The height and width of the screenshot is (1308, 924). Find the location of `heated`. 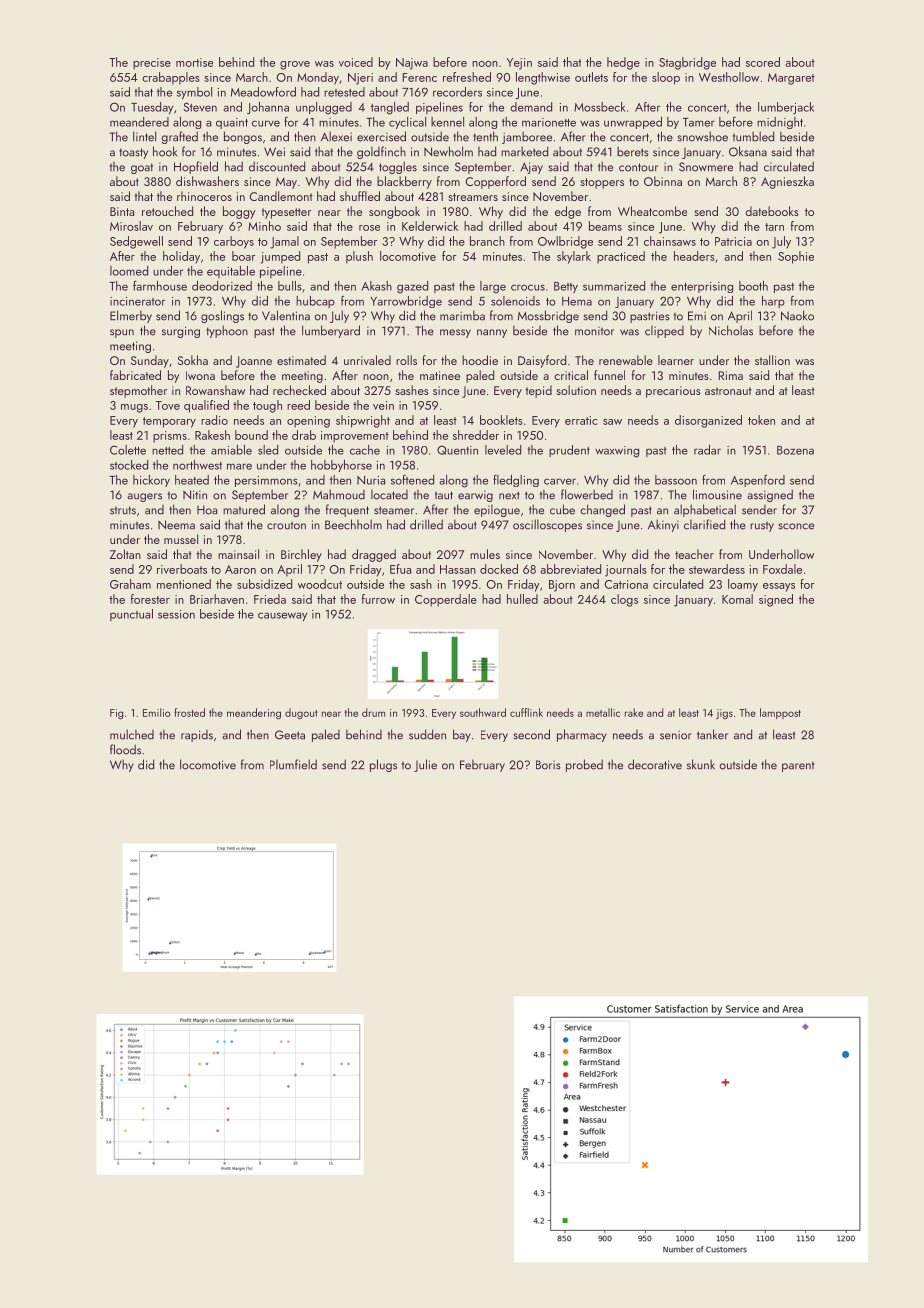

heated is located at coordinates (192, 480).
